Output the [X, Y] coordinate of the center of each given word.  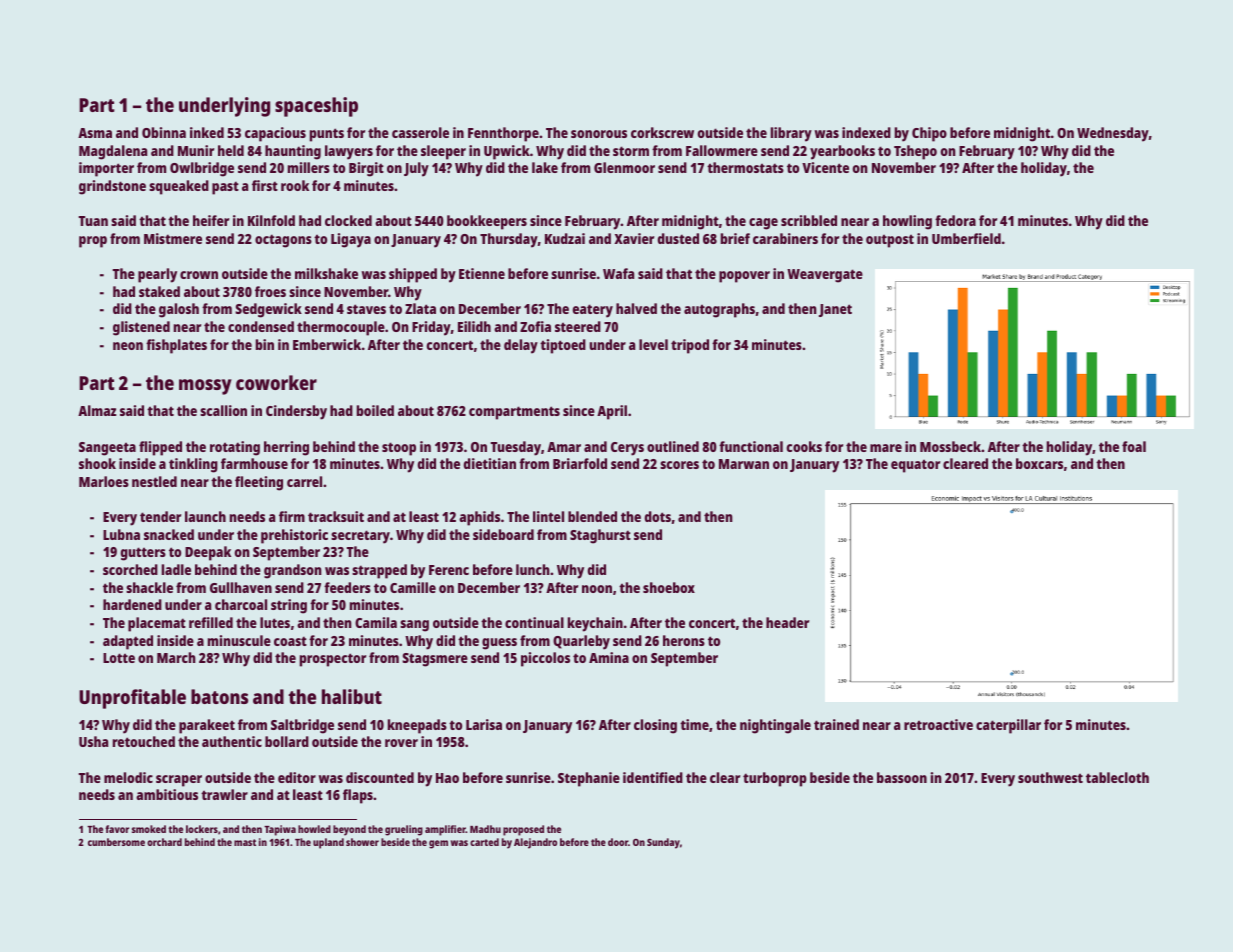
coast [290, 641]
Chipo [929, 134]
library [791, 134]
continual [534, 622]
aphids [479, 518]
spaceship [316, 107]
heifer [211, 220]
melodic [128, 777]
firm [292, 516]
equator [915, 466]
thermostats [745, 167]
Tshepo [915, 152]
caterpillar [1008, 726]
